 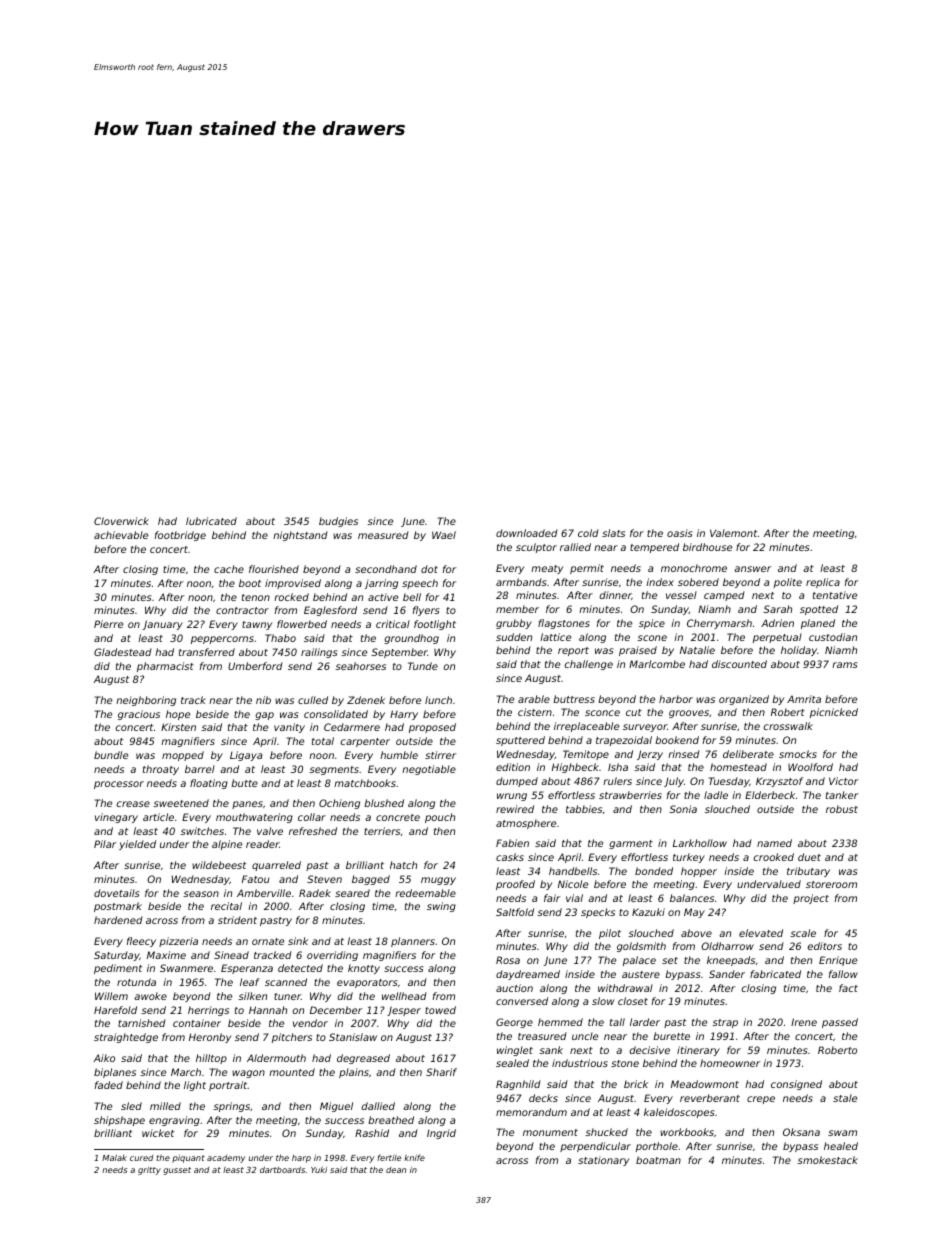 What do you see at coordinates (700, 843) in the document?
I see `Larkhollow` at bounding box center [700, 843].
